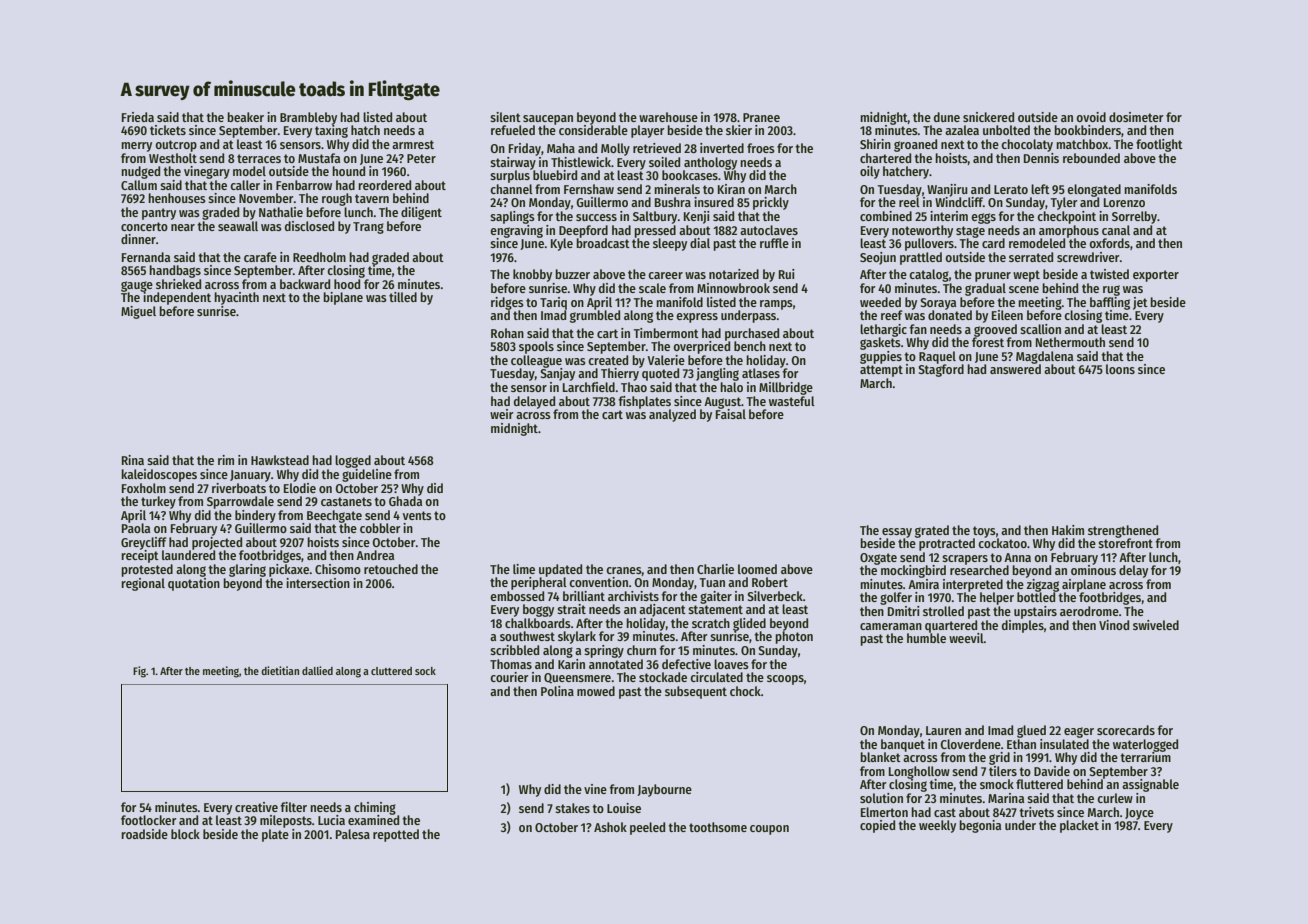  Describe the element at coordinates (1120, 369) in the screenshot. I see `loons` at that location.
